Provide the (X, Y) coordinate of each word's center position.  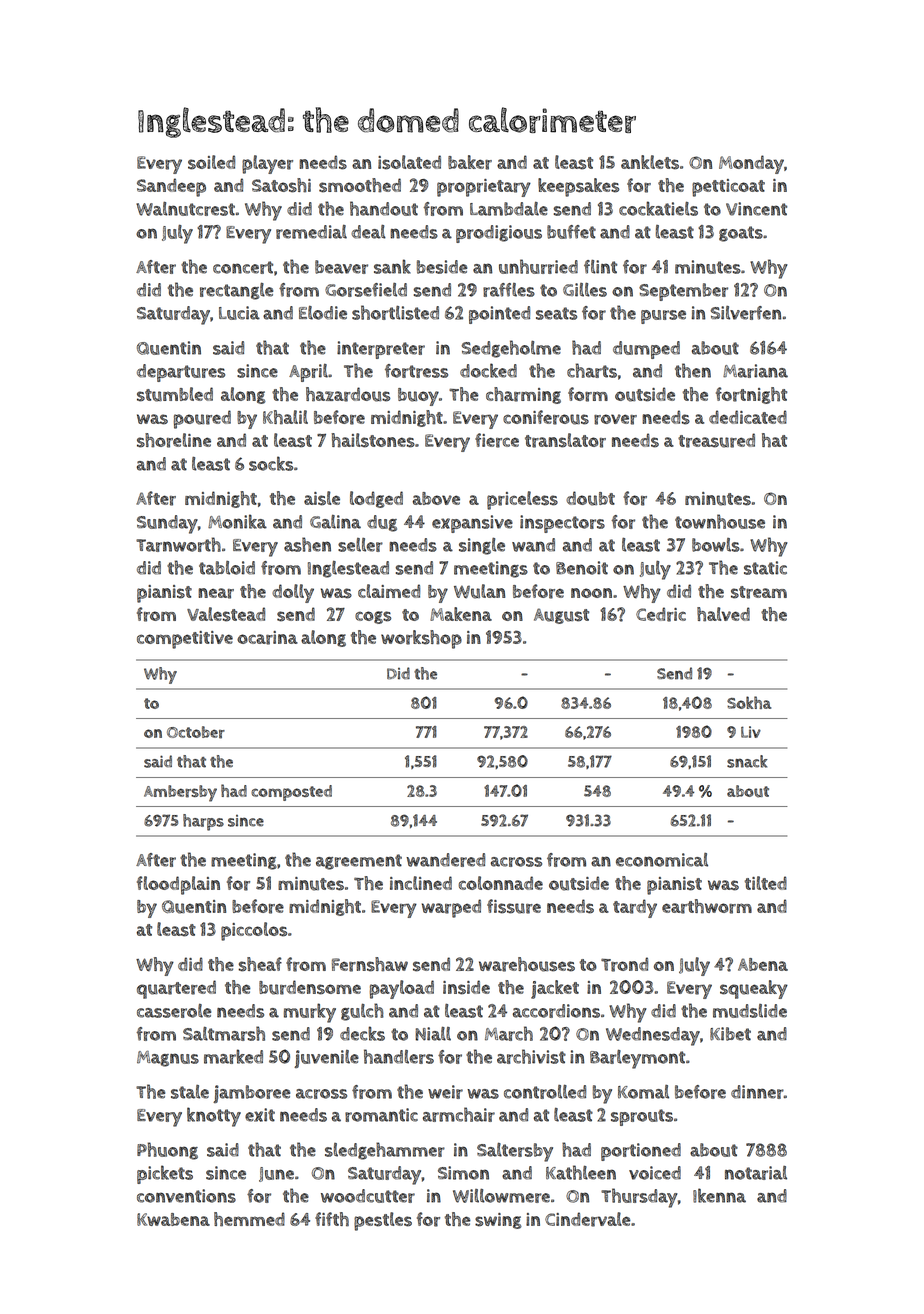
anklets (650, 162)
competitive (185, 640)
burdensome (310, 987)
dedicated (748, 417)
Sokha (749, 702)
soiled (211, 162)
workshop (421, 639)
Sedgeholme (511, 349)
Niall (433, 1034)
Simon (463, 1173)
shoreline (174, 440)
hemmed (249, 1219)
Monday (751, 164)
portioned (641, 1152)
